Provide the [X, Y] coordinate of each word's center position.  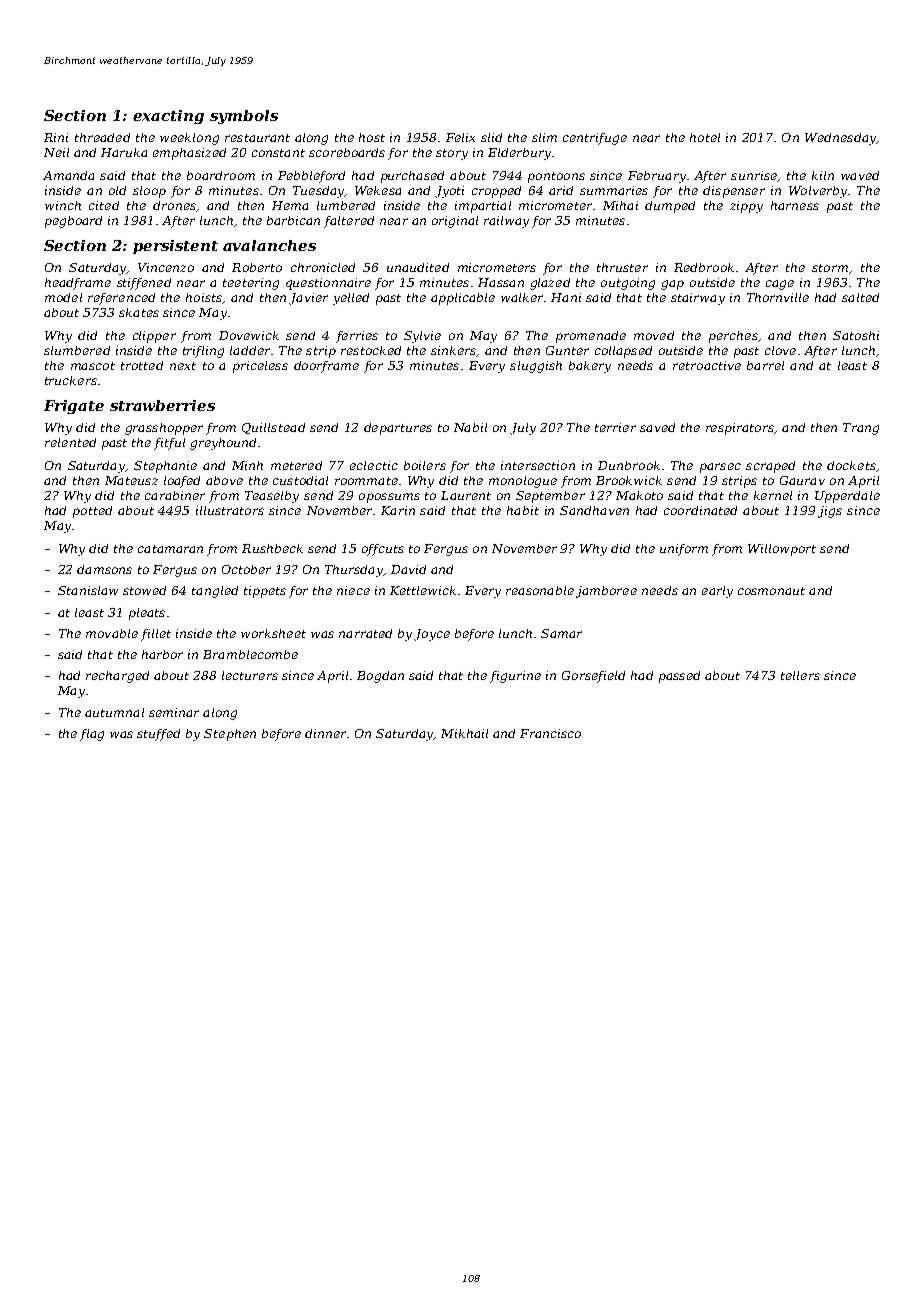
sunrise [754, 175]
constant [278, 153]
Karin [398, 510]
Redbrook [704, 267]
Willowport [782, 550]
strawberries [162, 405]
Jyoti [449, 192]
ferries [357, 337]
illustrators [230, 510]
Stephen [230, 735]
